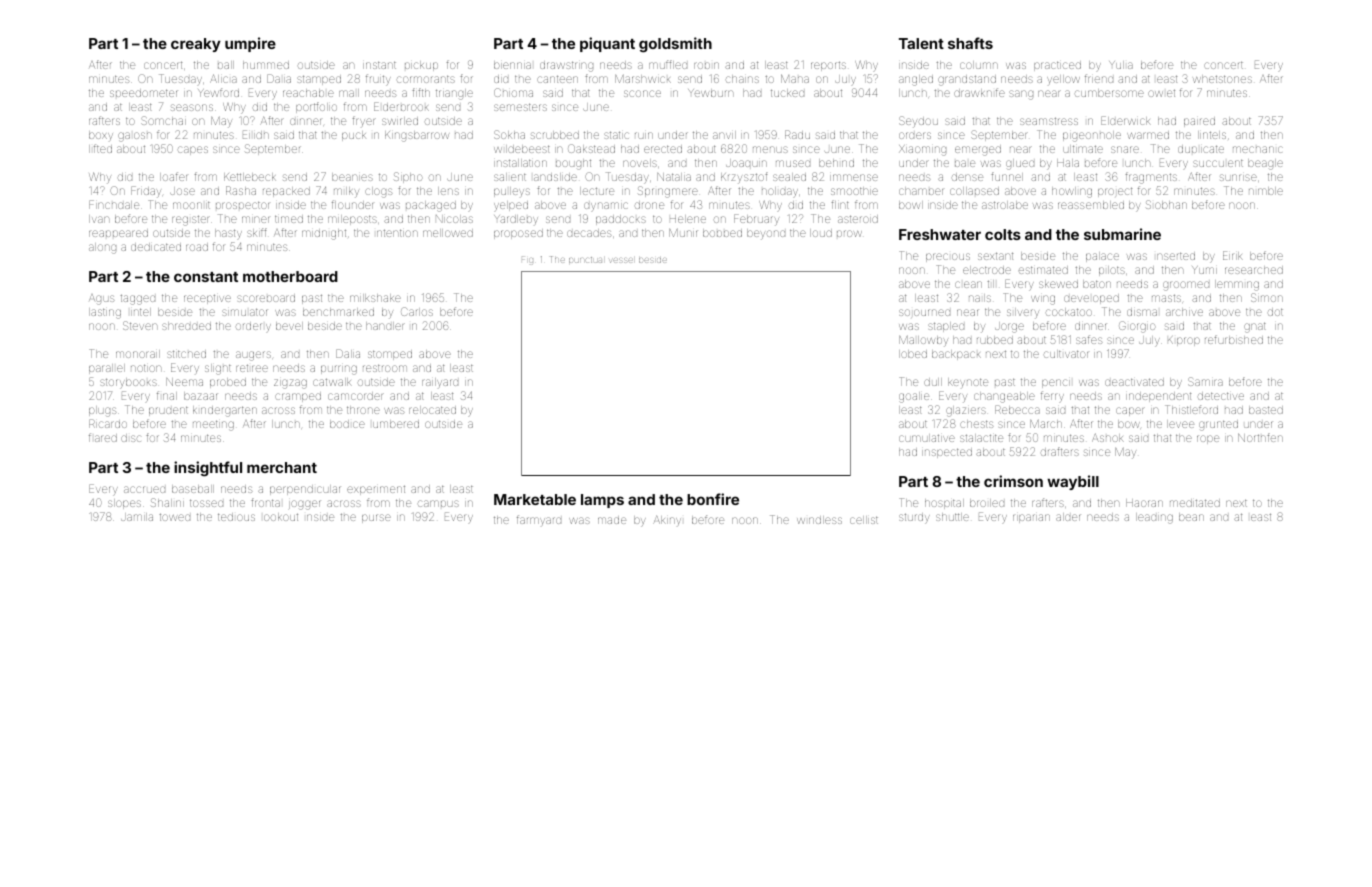 This screenshot has height=887, width=1372. What do you see at coordinates (756, 220) in the screenshot?
I see `February` at bounding box center [756, 220].
